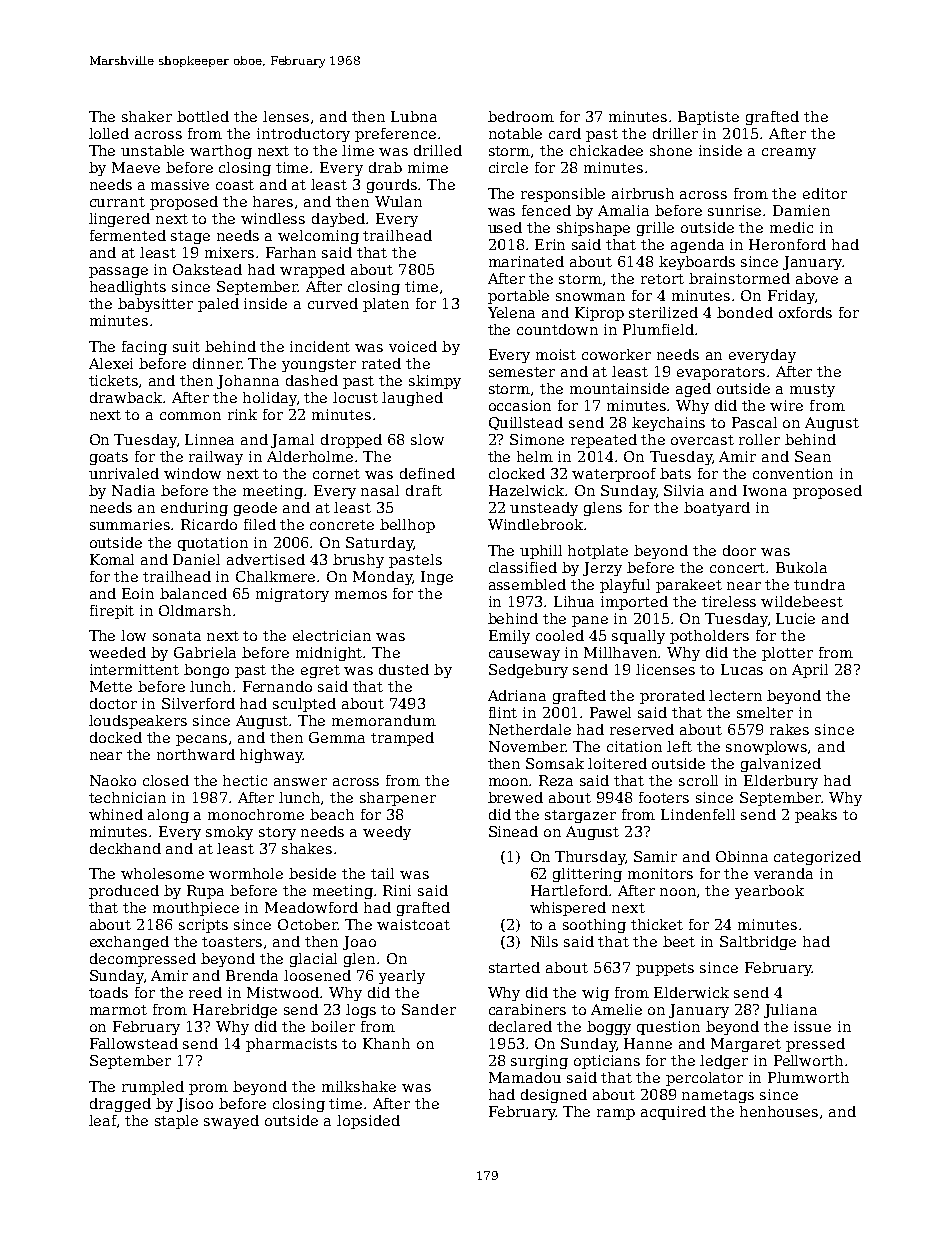  I want to click on henhouses, so click(779, 1111).
